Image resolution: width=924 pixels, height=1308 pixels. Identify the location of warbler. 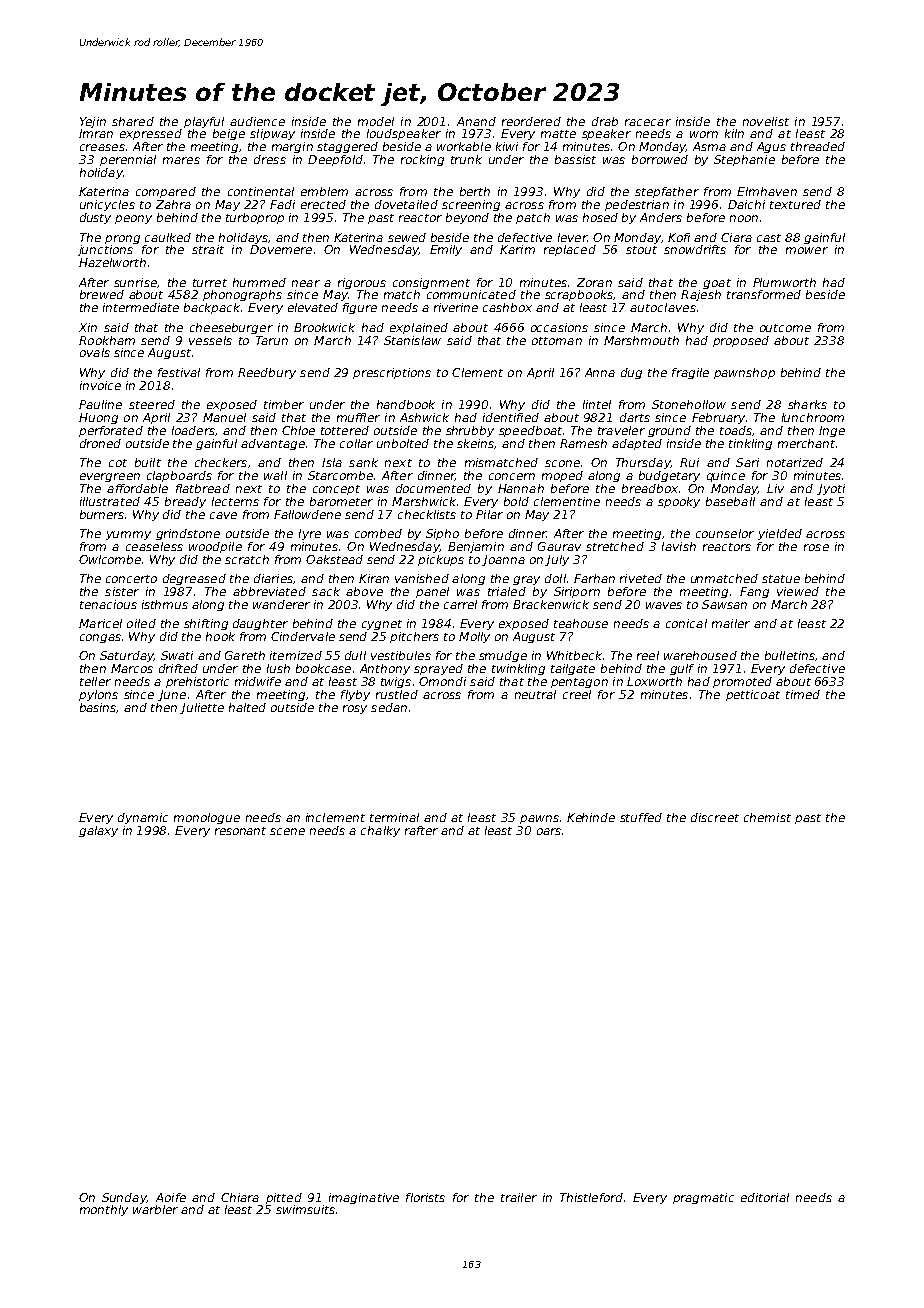
(155, 1209).
